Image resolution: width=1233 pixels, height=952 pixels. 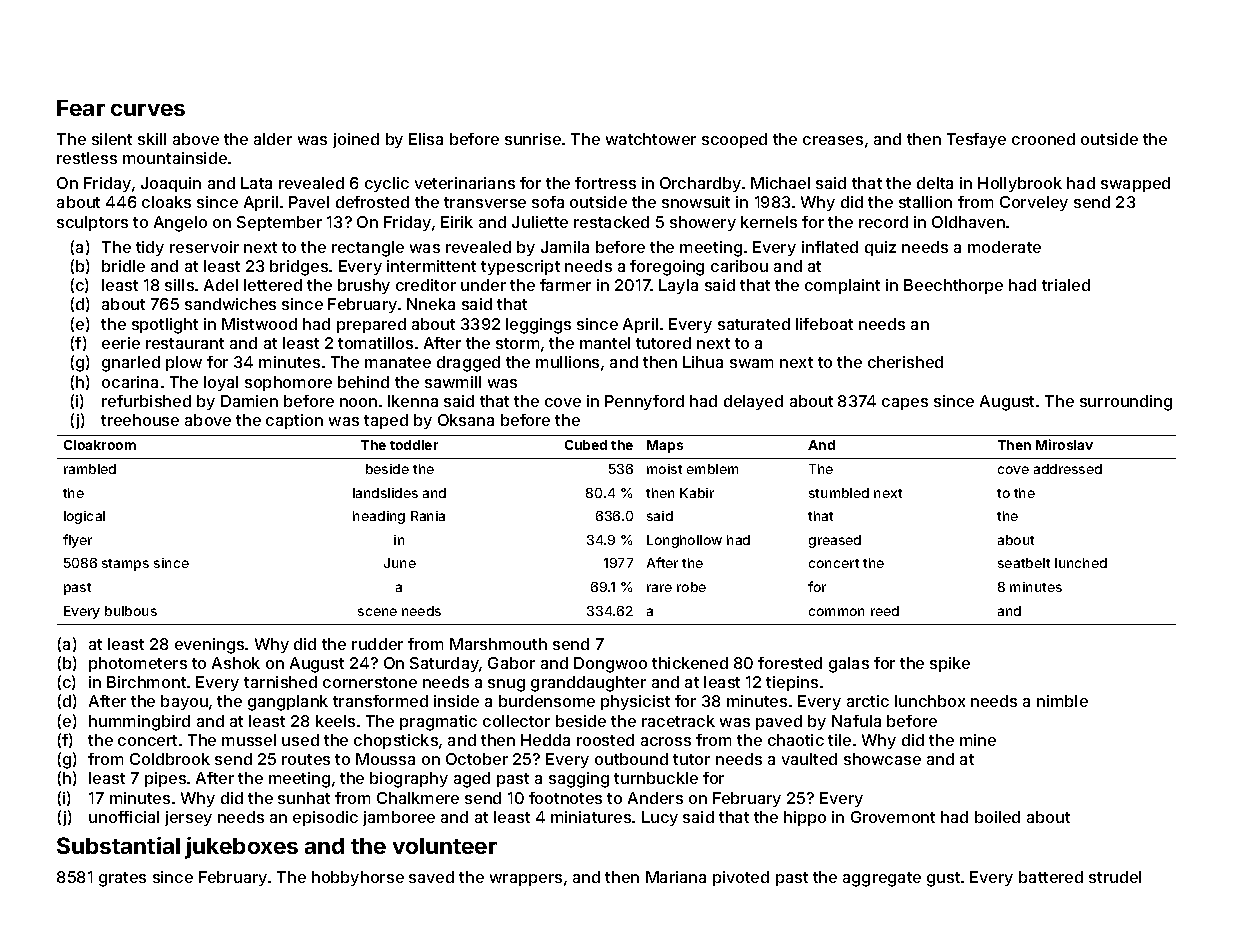 I want to click on Marshmouth, so click(x=498, y=644).
